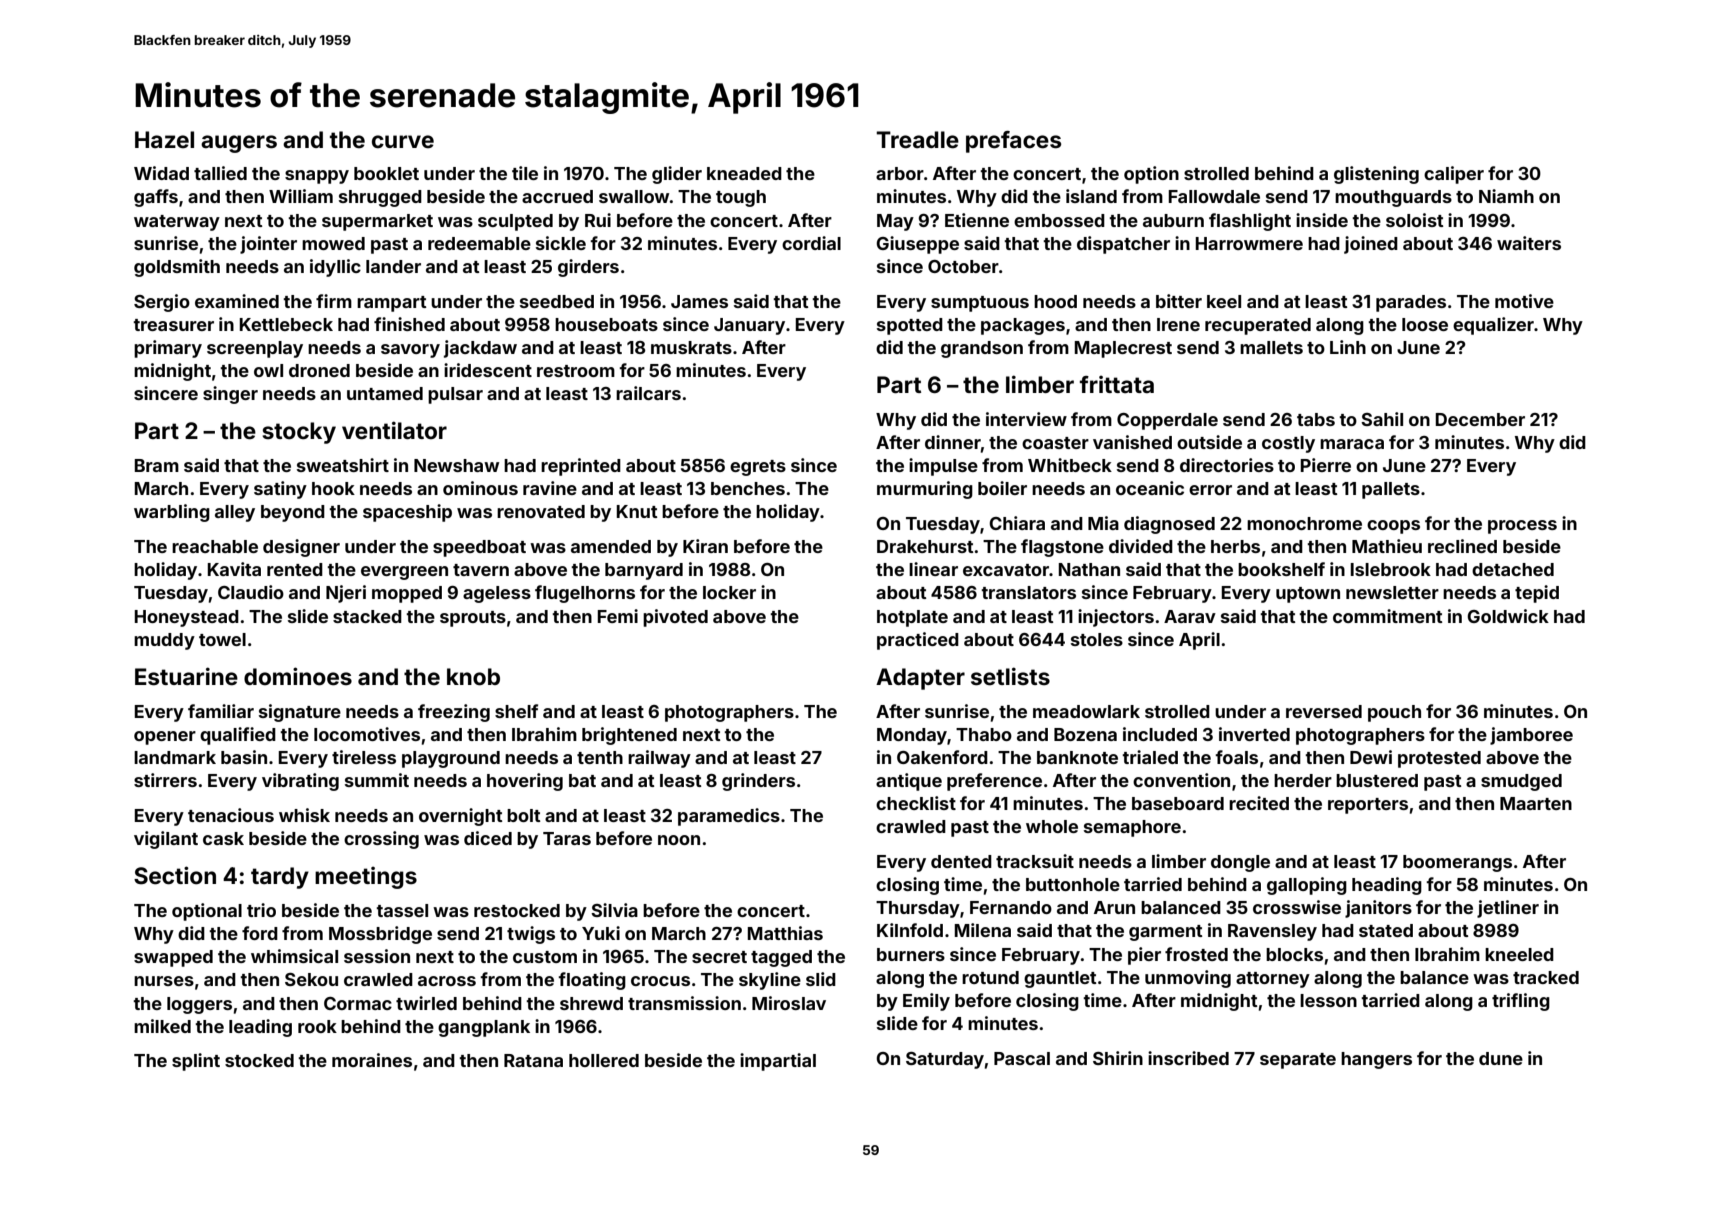  What do you see at coordinates (1324, 711) in the page?
I see `reversed` at bounding box center [1324, 711].
